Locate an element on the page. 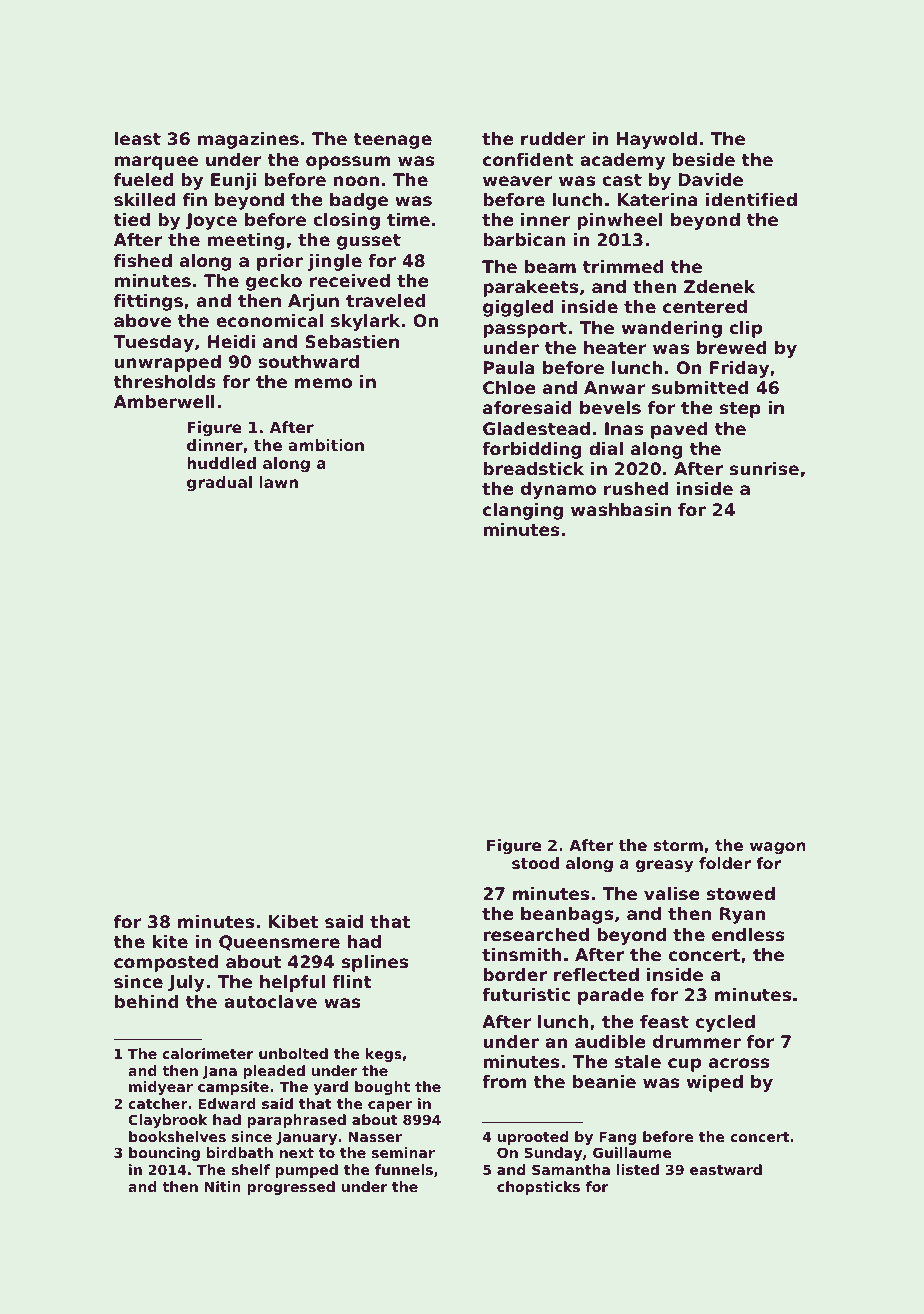  greasy is located at coordinates (664, 866).
